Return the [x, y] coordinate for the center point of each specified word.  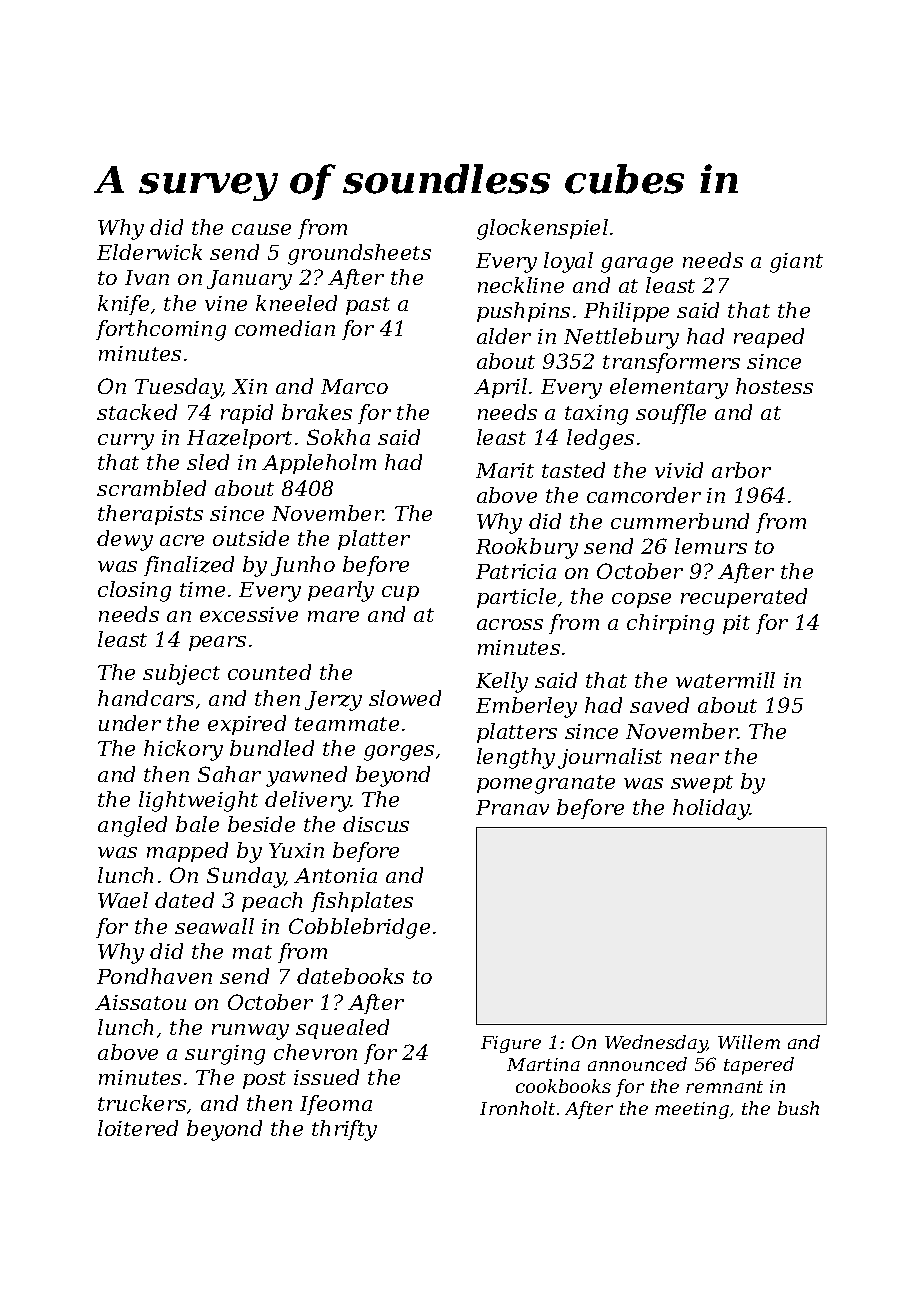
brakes [317, 412]
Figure [511, 1044]
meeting [692, 1110]
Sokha [338, 437]
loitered [138, 1128]
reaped [769, 338]
